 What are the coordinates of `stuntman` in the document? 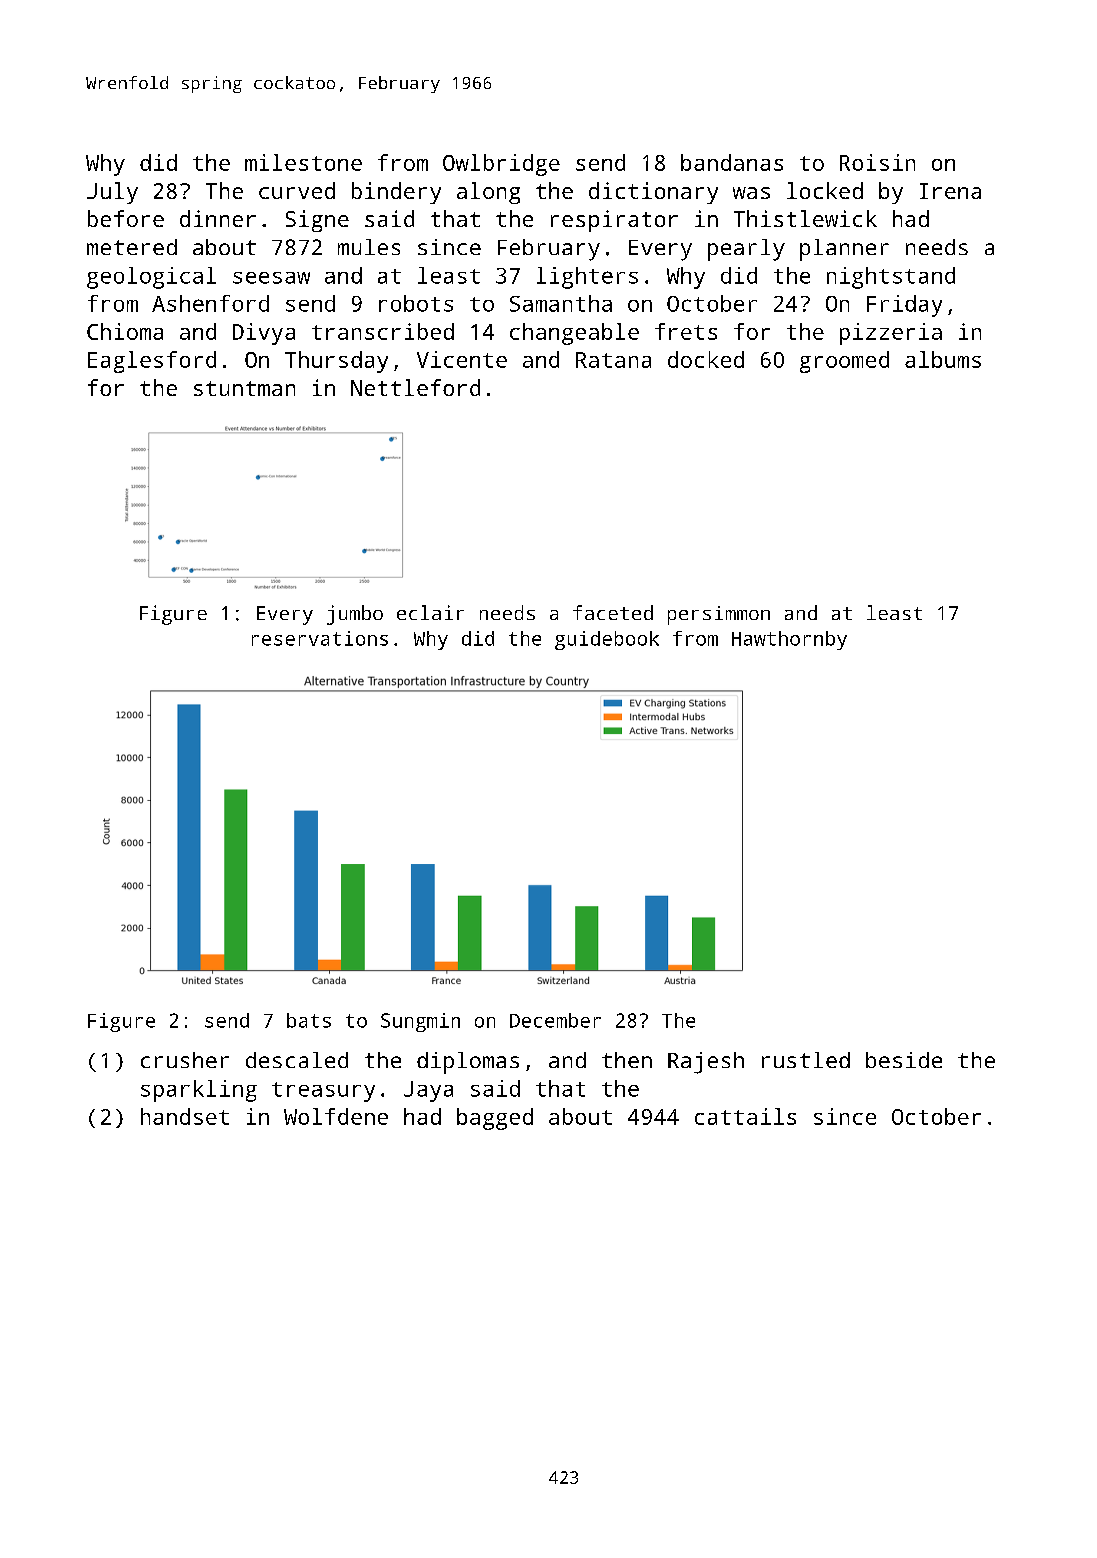 It's located at (244, 388).
